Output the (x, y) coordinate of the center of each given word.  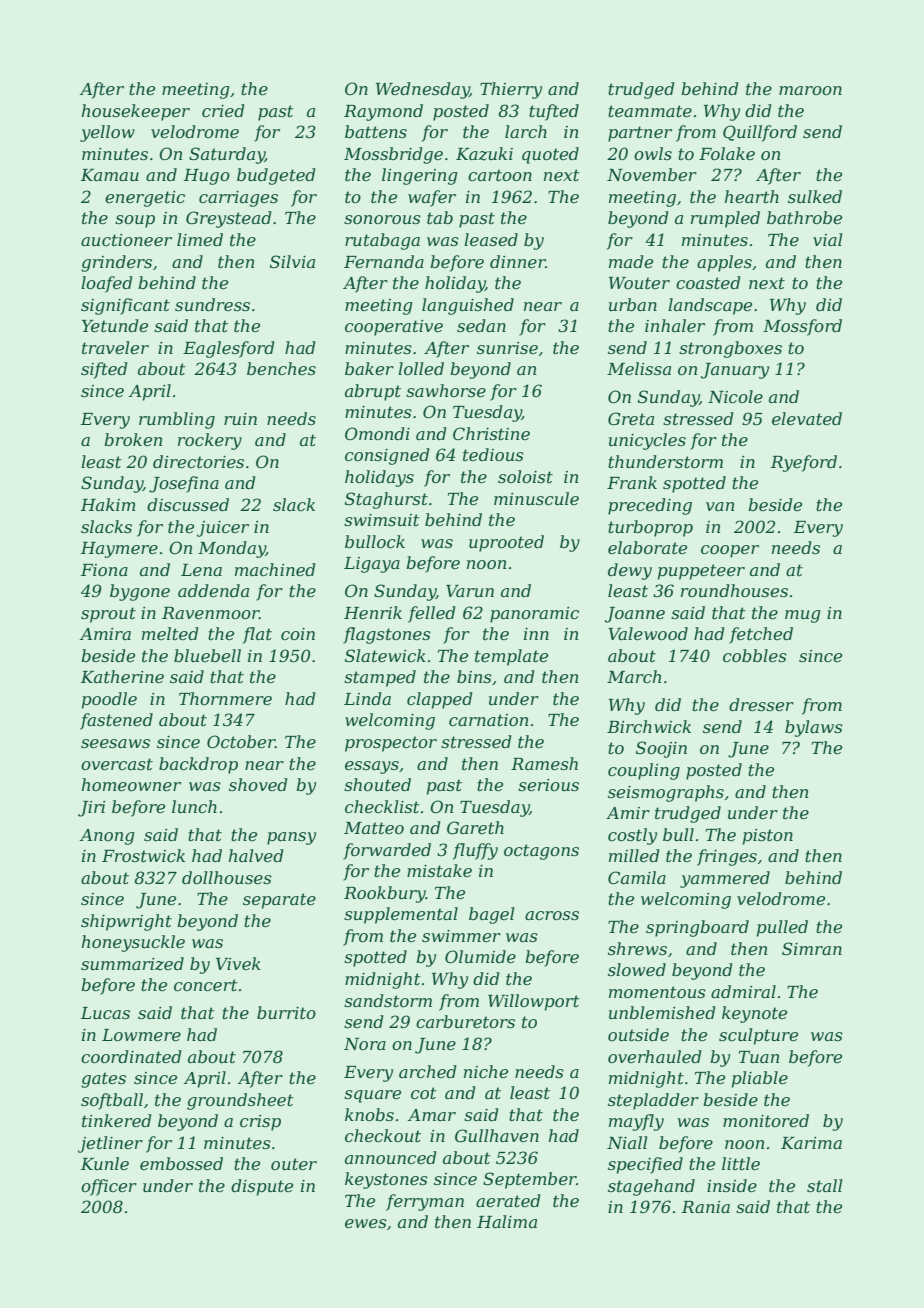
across (552, 915)
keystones (386, 1180)
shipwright (126, 922)
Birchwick (649, 726)
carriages (238, 199)
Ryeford (804, 463)
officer (109, 1187)
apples (724, 263)
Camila (637, 877)
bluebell (207, 655)
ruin (240, 419)
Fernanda (384, 261)
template (511, 657)
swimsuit (382, 520)
